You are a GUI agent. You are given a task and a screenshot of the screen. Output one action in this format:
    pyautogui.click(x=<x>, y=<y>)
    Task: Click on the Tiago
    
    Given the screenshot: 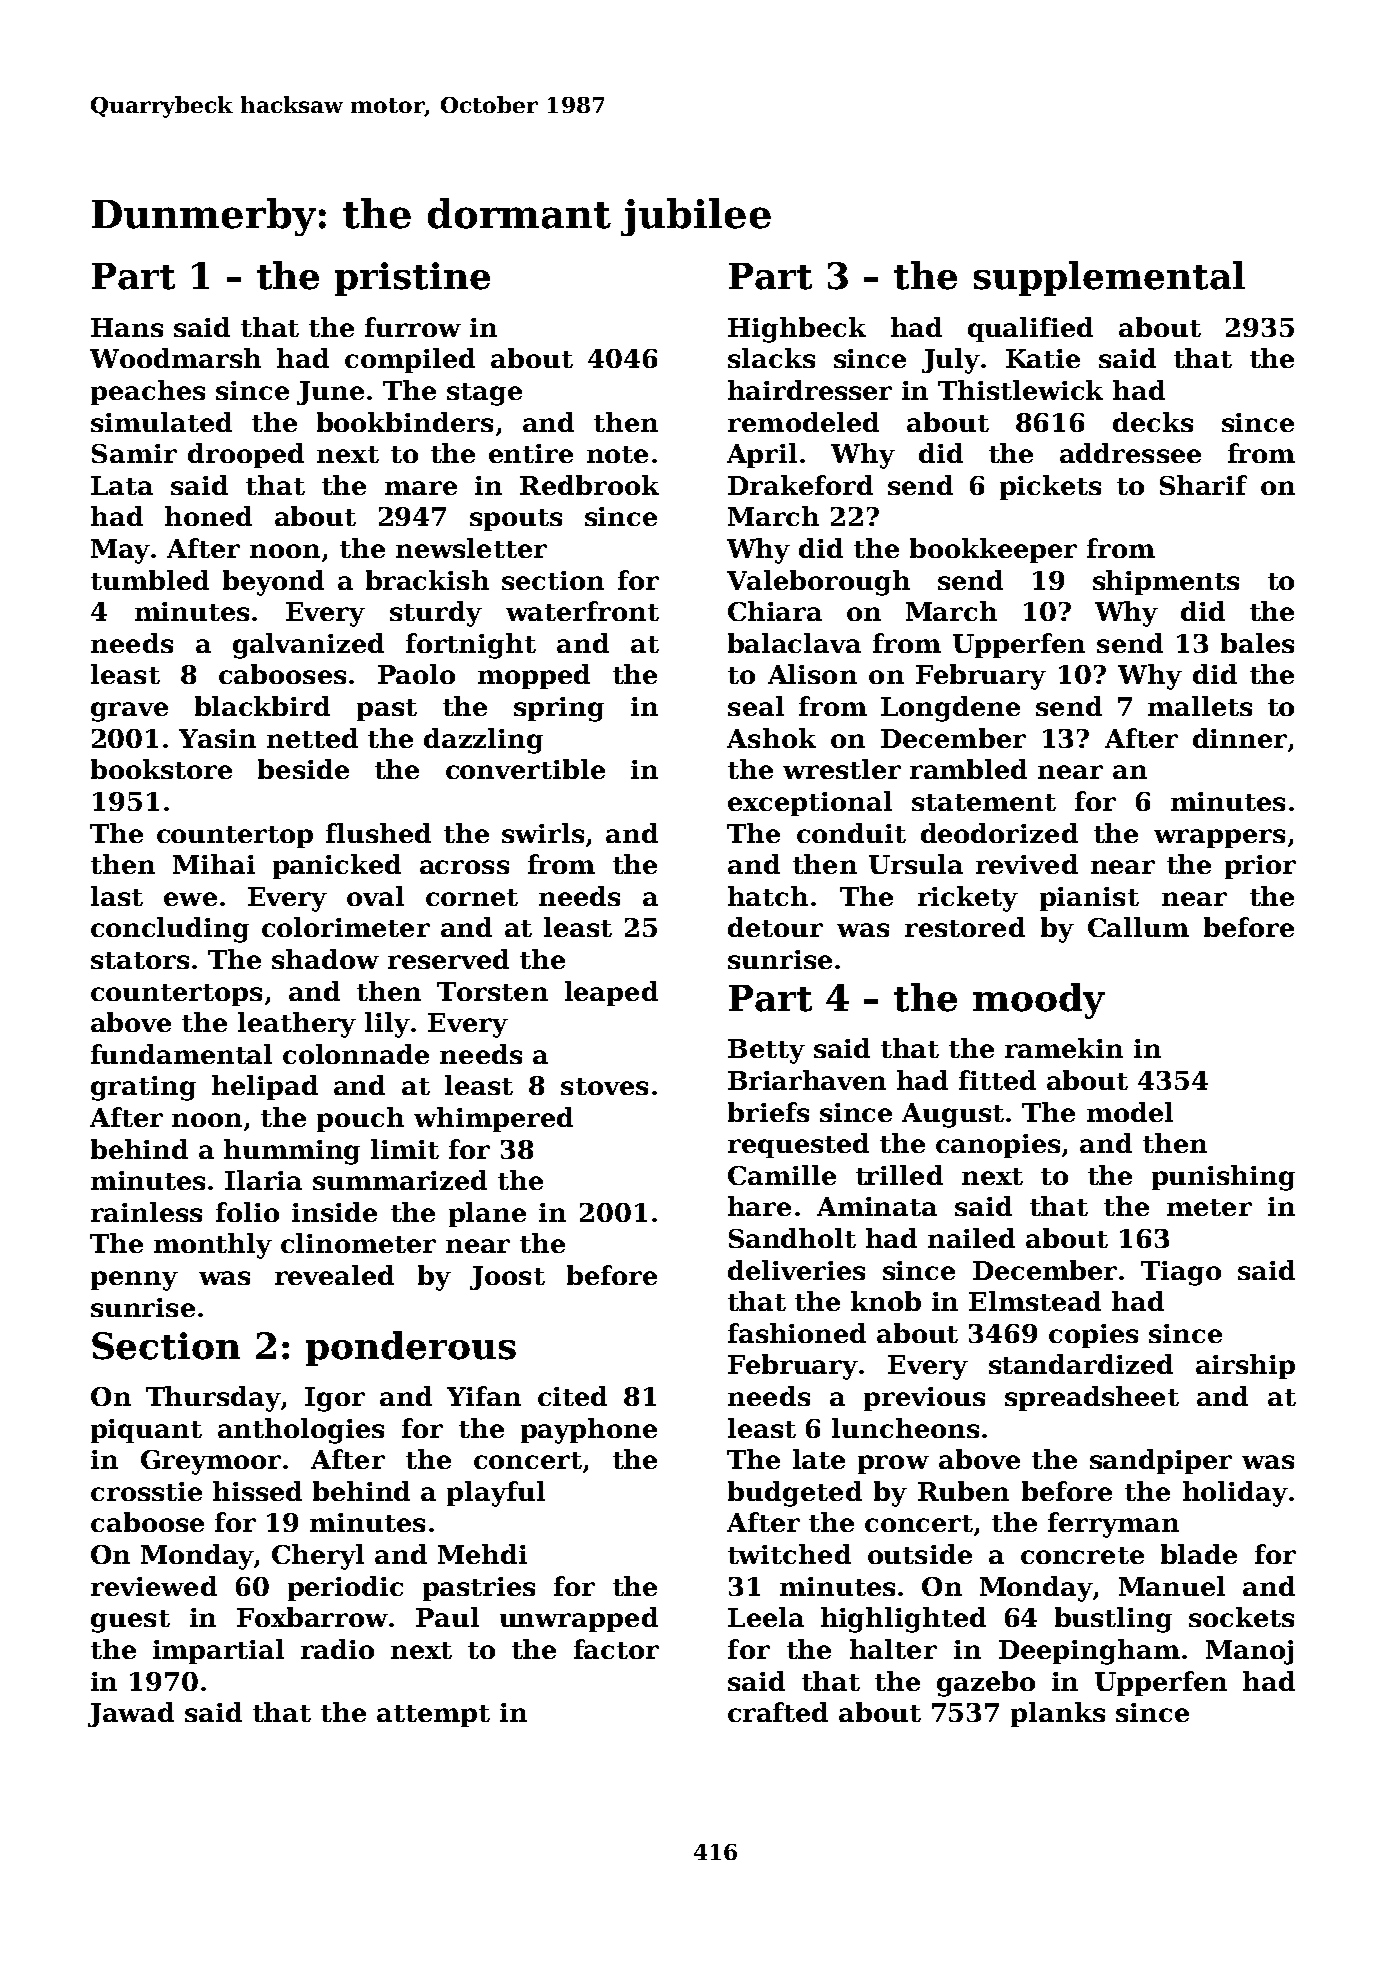 What is the action you would take?
    pyautogui.click(x=1181, y=1273)
